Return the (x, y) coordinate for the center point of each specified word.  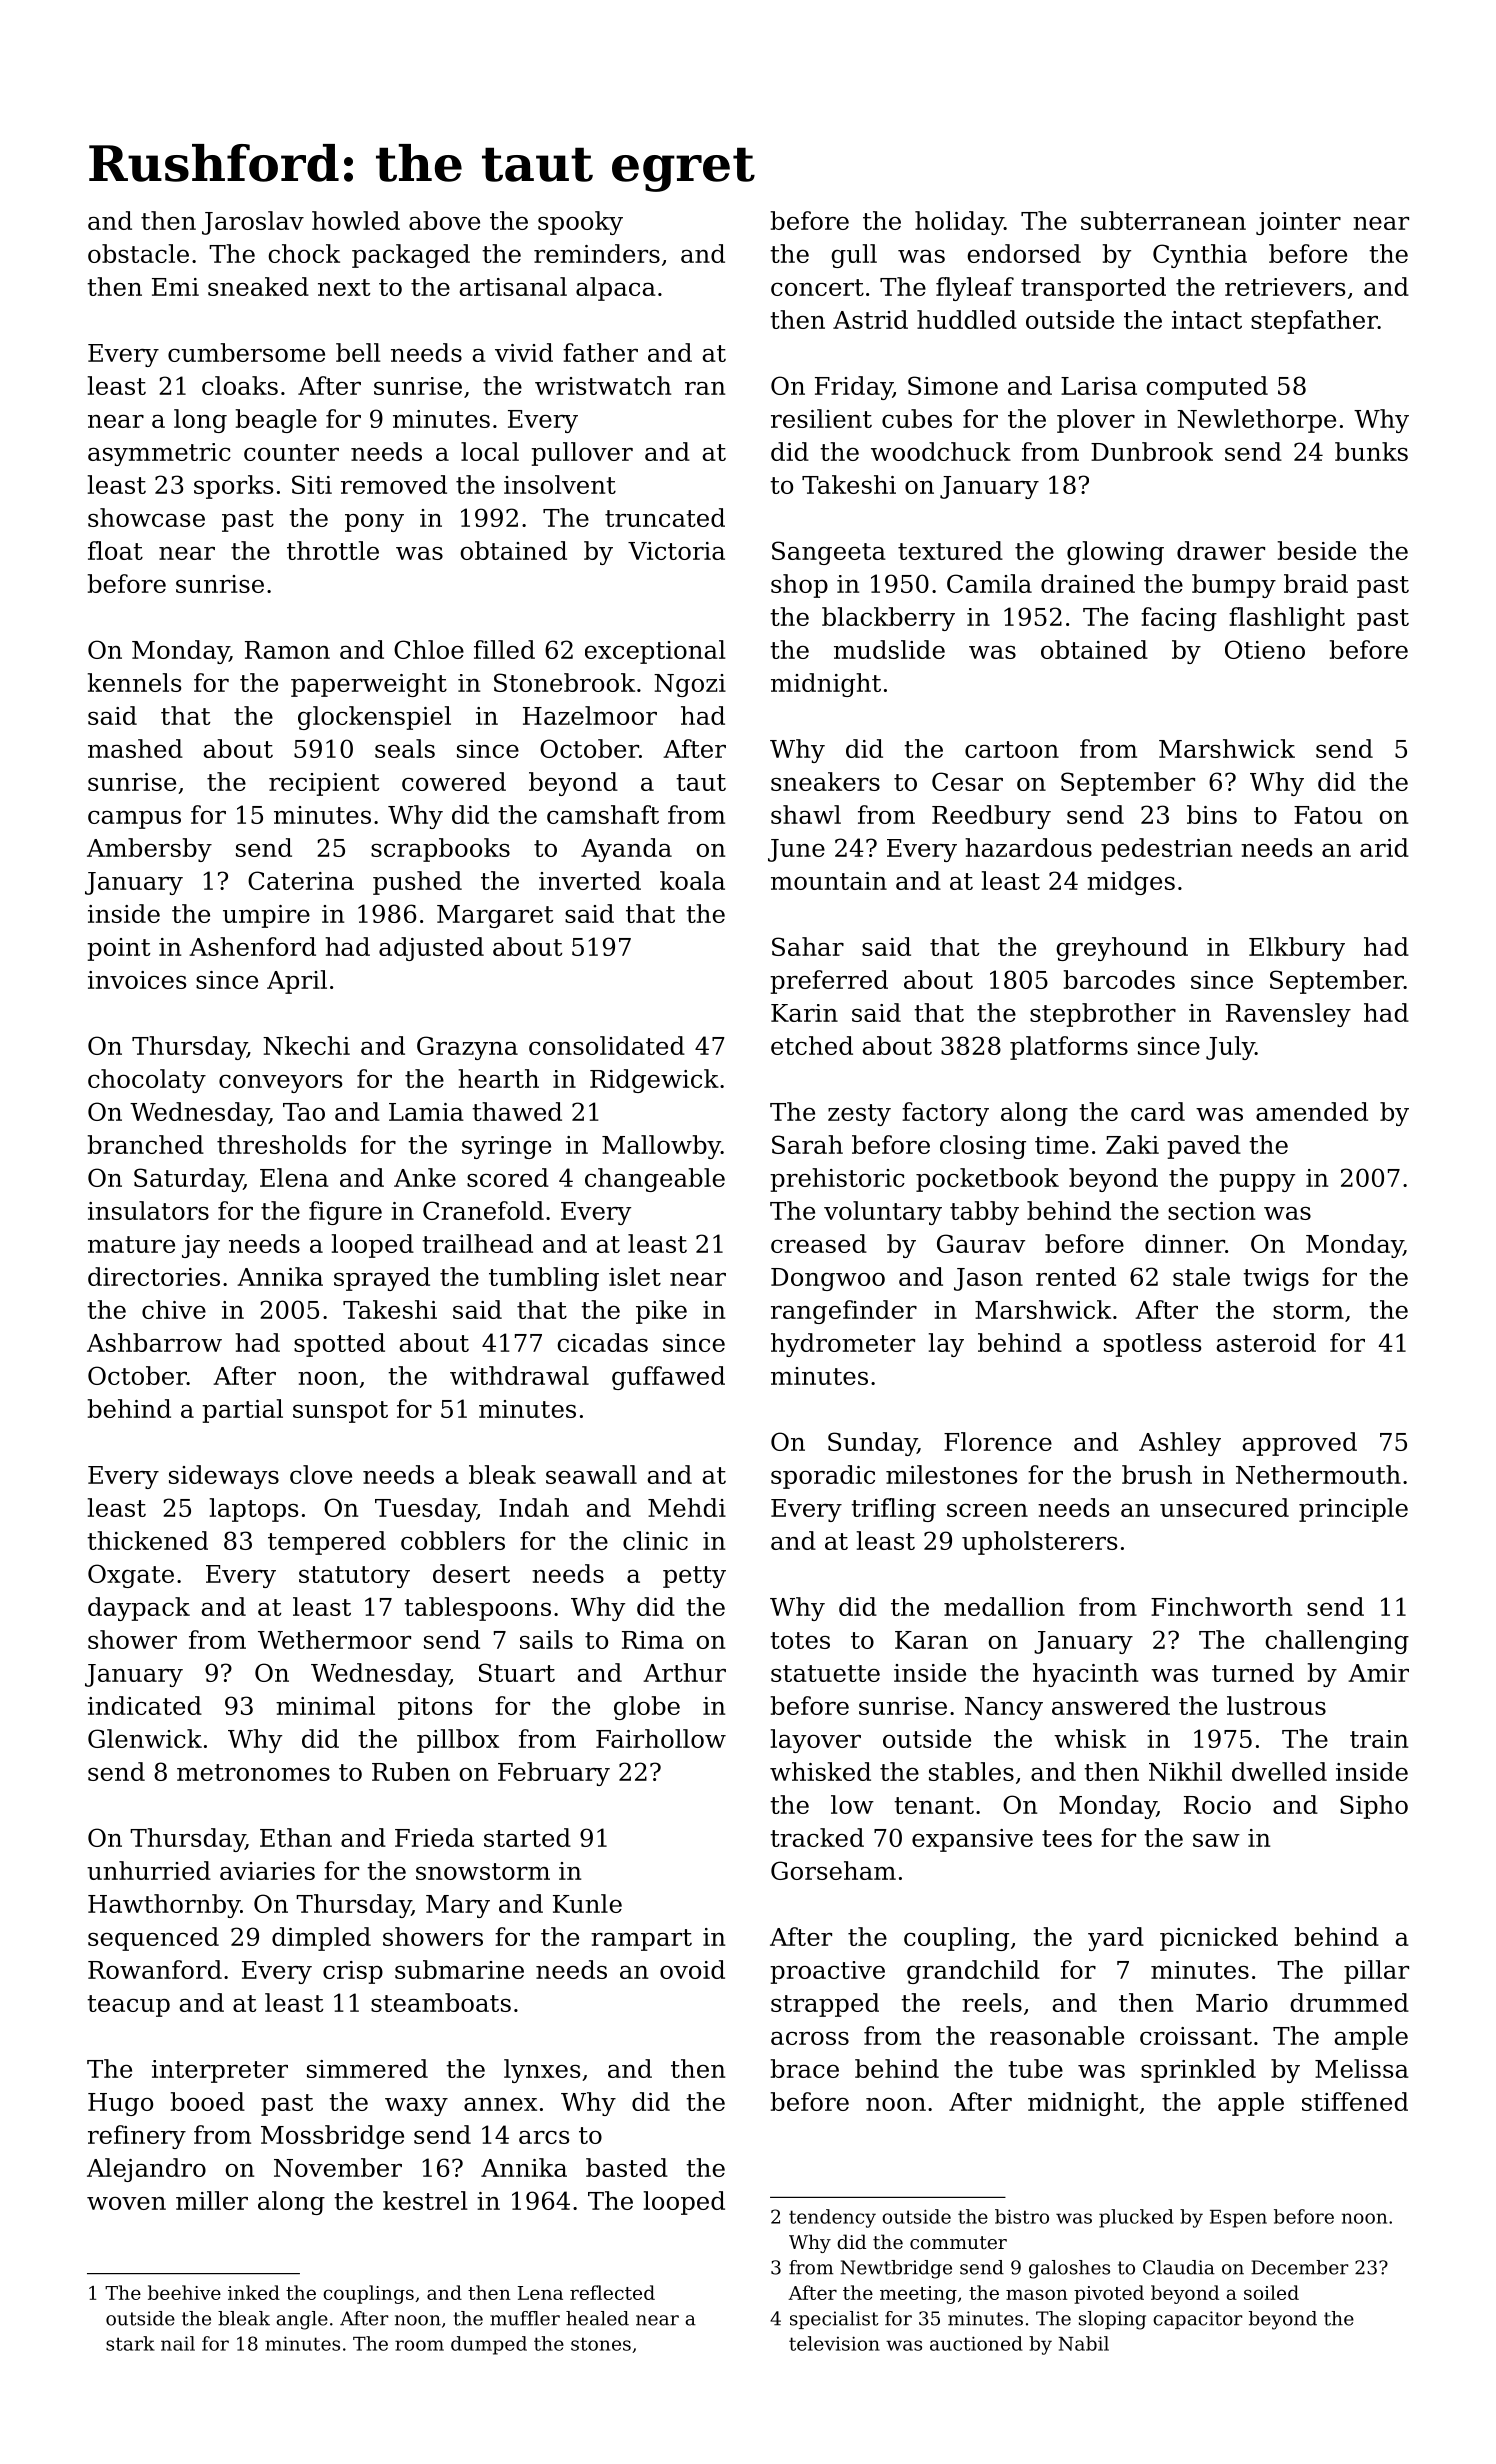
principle (1353, 1510)
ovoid (692, 1969)
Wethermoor (334, 1639)
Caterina (301, 880)
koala (692, 880)
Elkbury (1297, 949)
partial (242, 1411)
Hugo (120, 2104)
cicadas (602, 1342)
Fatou (1328, 815)
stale (1201, 1276)
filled (504, 649)
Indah (534, 1507)
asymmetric (159, 454)
